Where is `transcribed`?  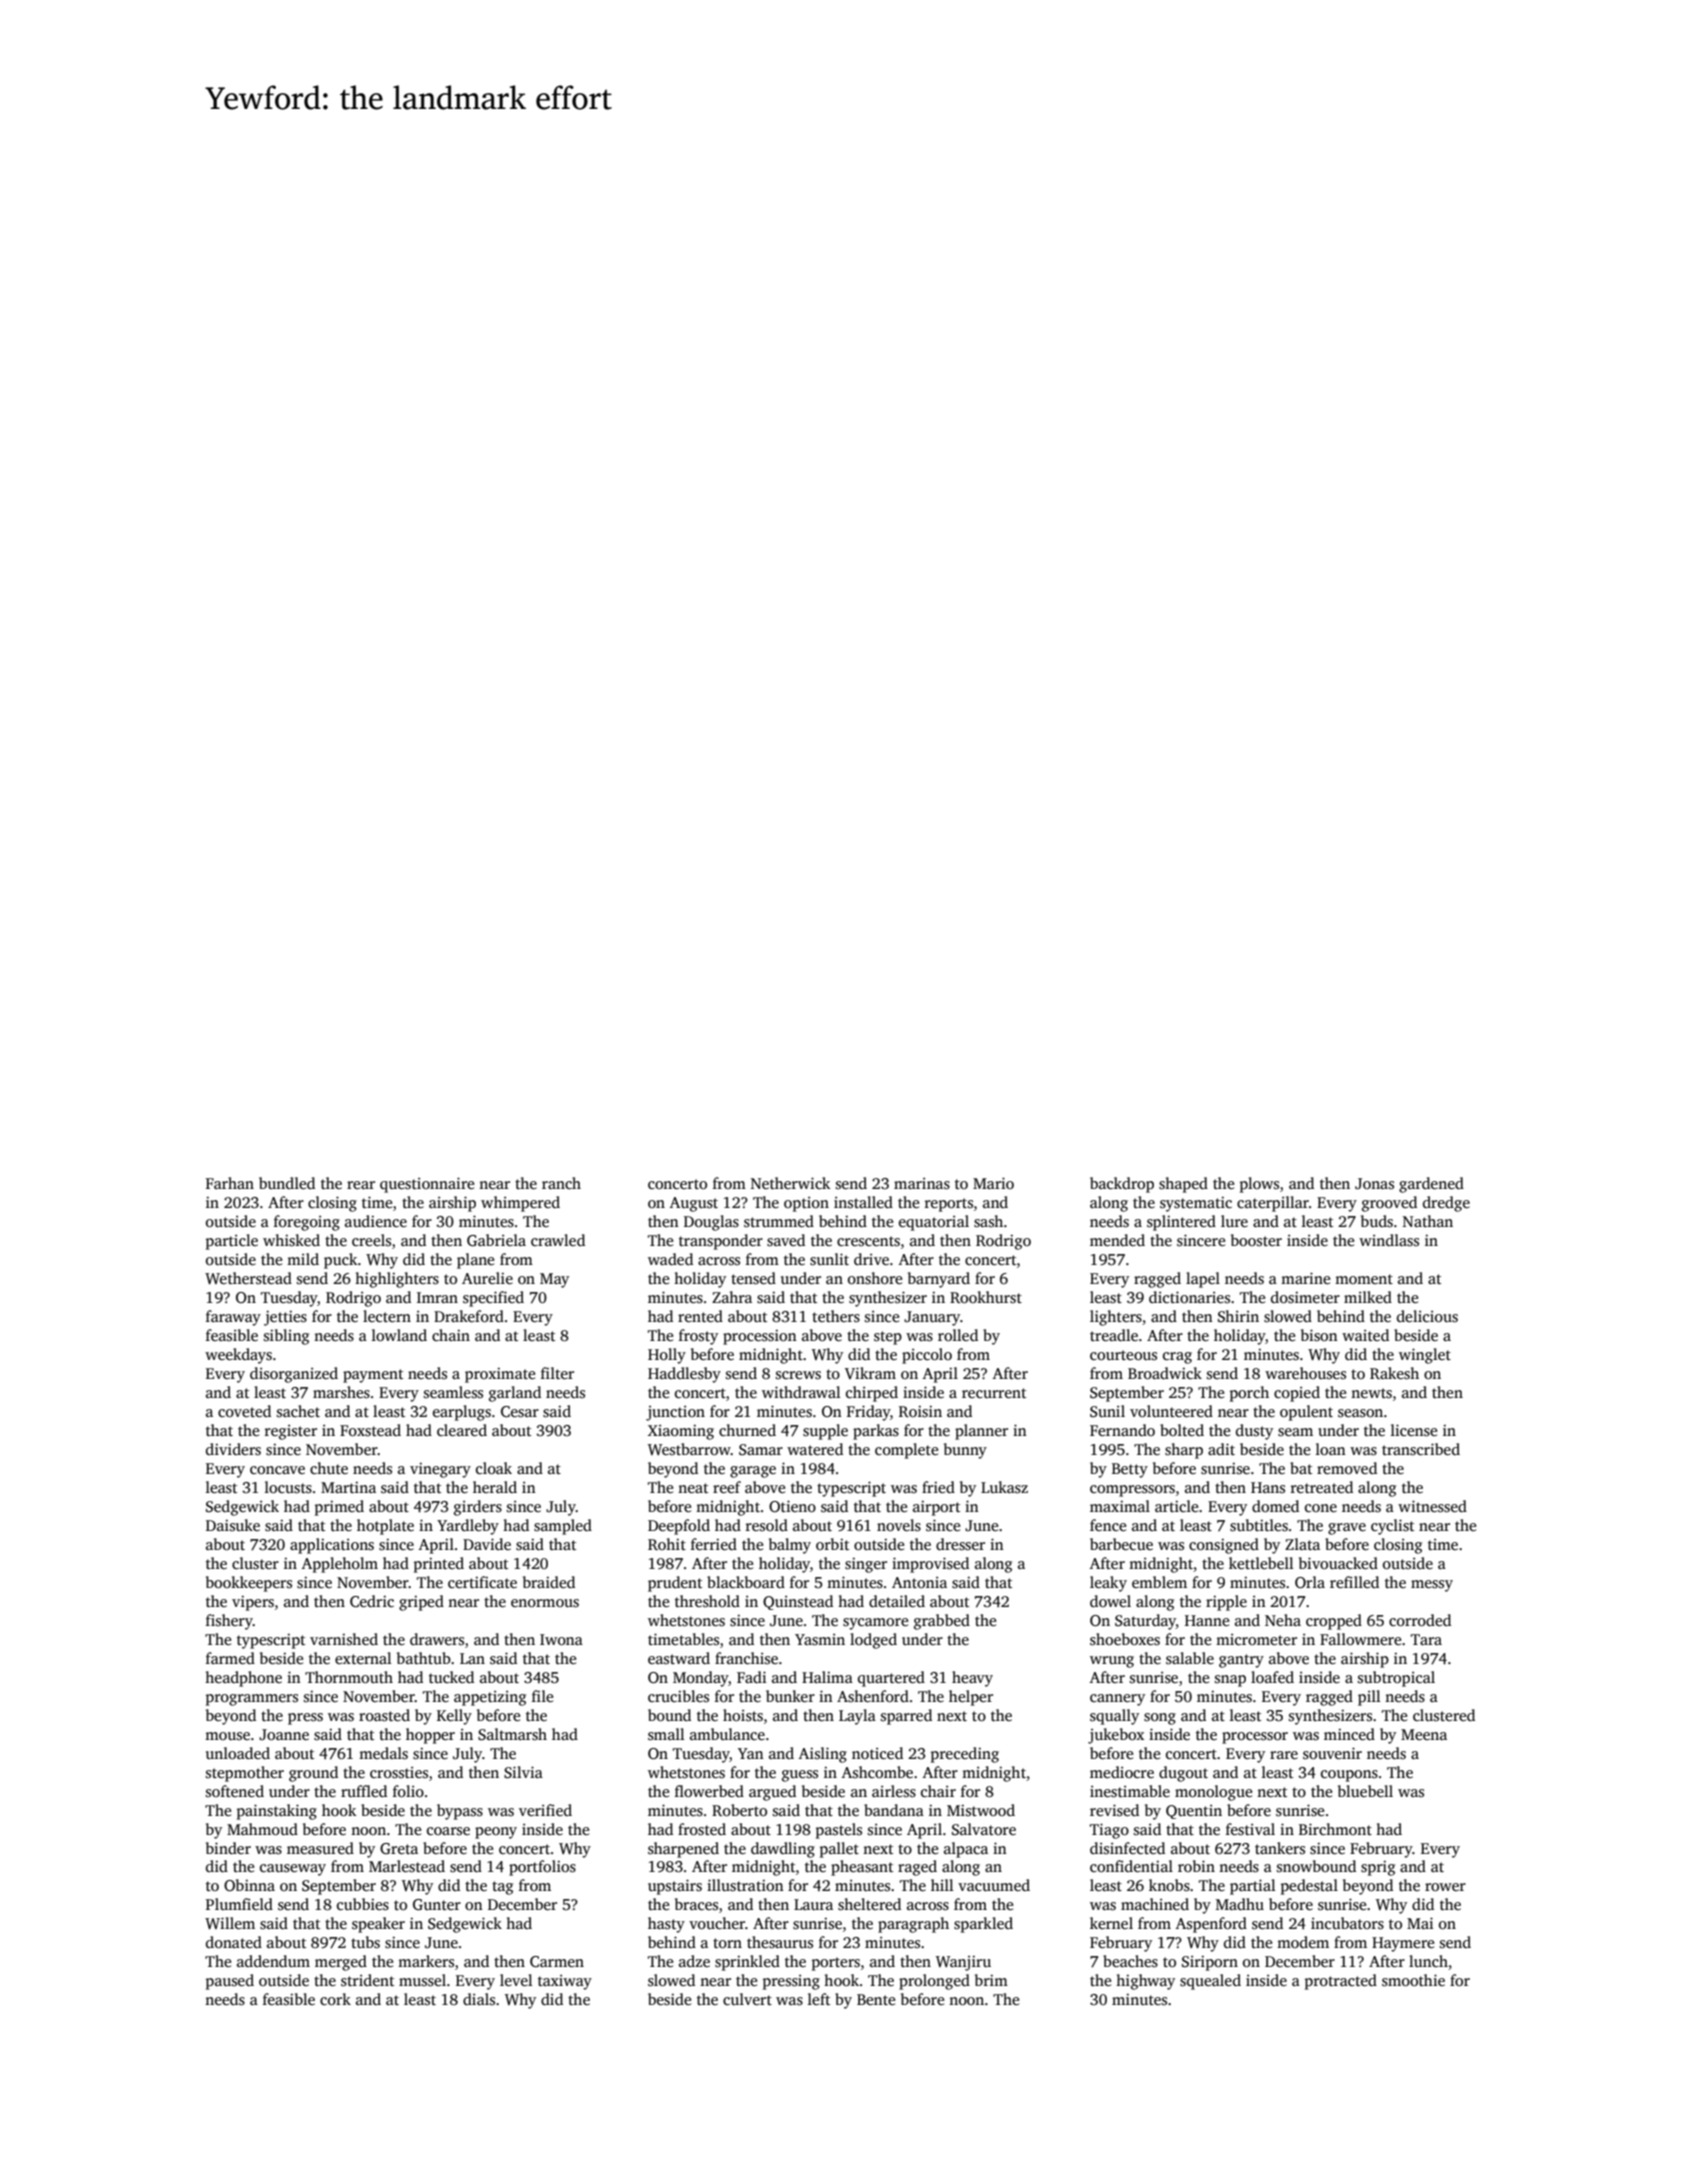 transcribed is located at coordinates (1421, 1449).
